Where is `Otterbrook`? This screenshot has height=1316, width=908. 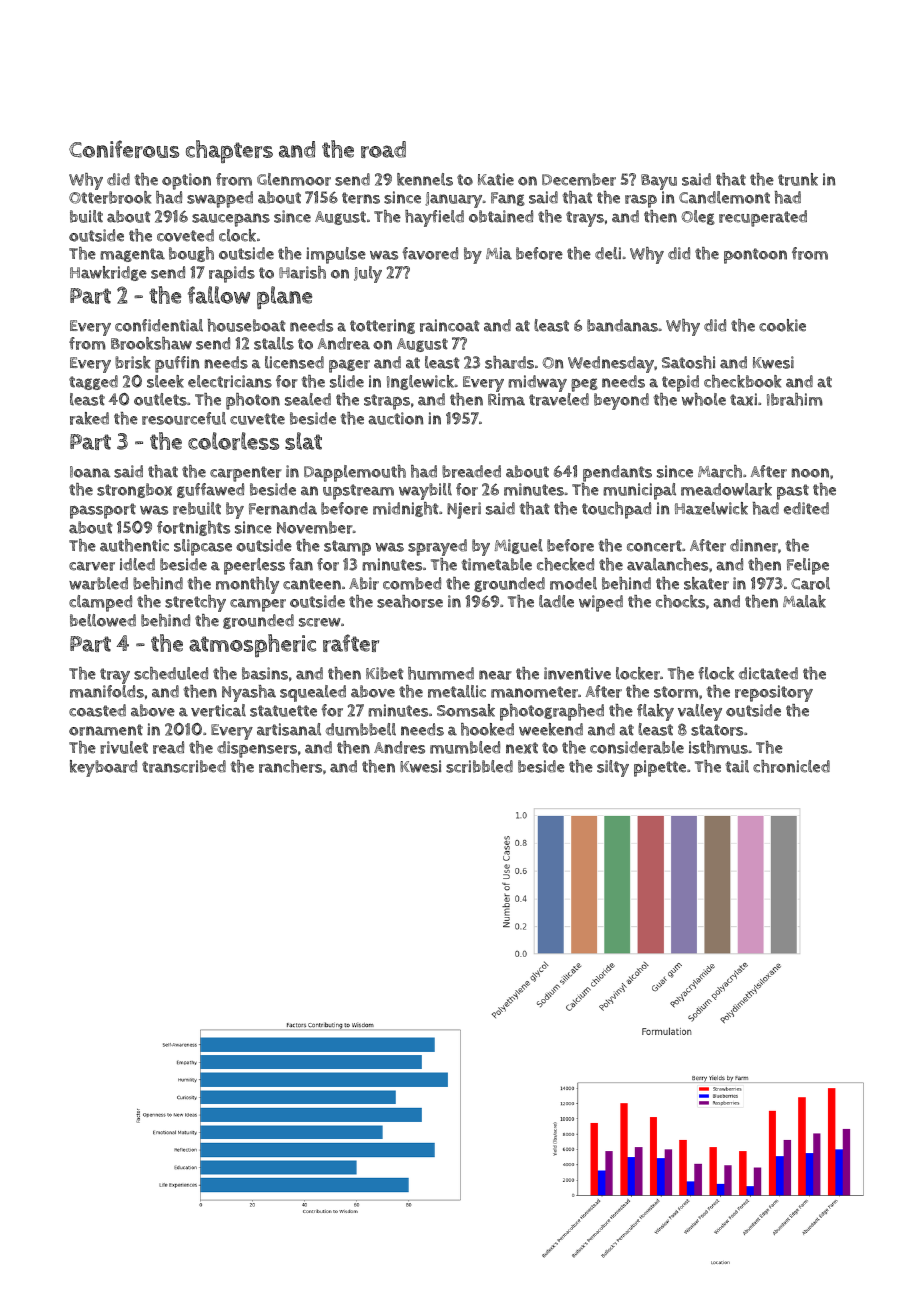
Otterbrook is located at coordinates (110, 197).
